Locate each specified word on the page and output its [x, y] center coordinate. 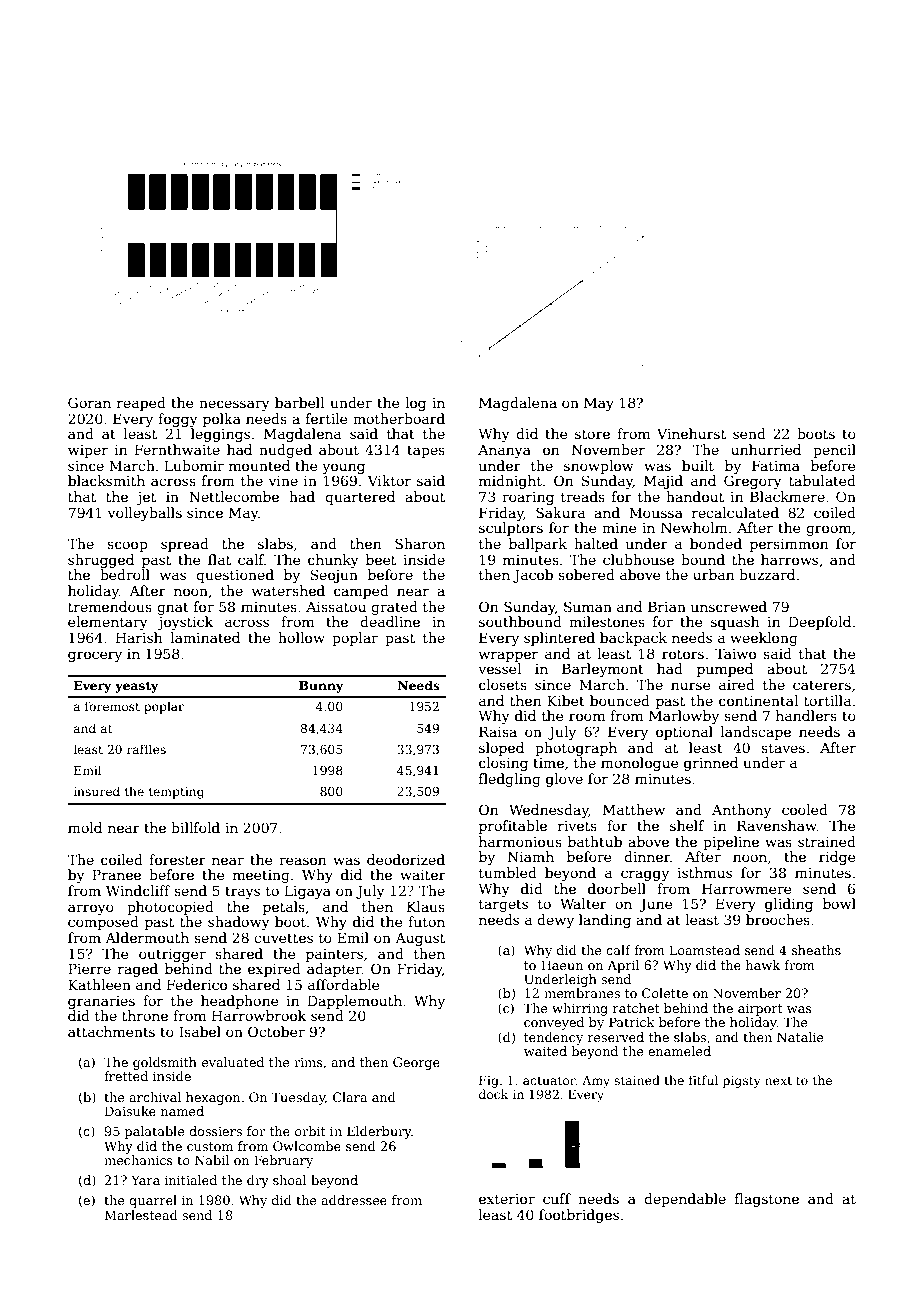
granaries [101, 1002]
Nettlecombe [234, 496]
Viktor [389, 480]
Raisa [498, 731]
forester [177, 859]
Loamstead [704, 950]
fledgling [510, 780]
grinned [711, 764]
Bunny [321, 687]
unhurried [766, 449]
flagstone [767, 1200]
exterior [507, 1199]
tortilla [827, 700]
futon [426, 921]
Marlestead [141, 1215]
